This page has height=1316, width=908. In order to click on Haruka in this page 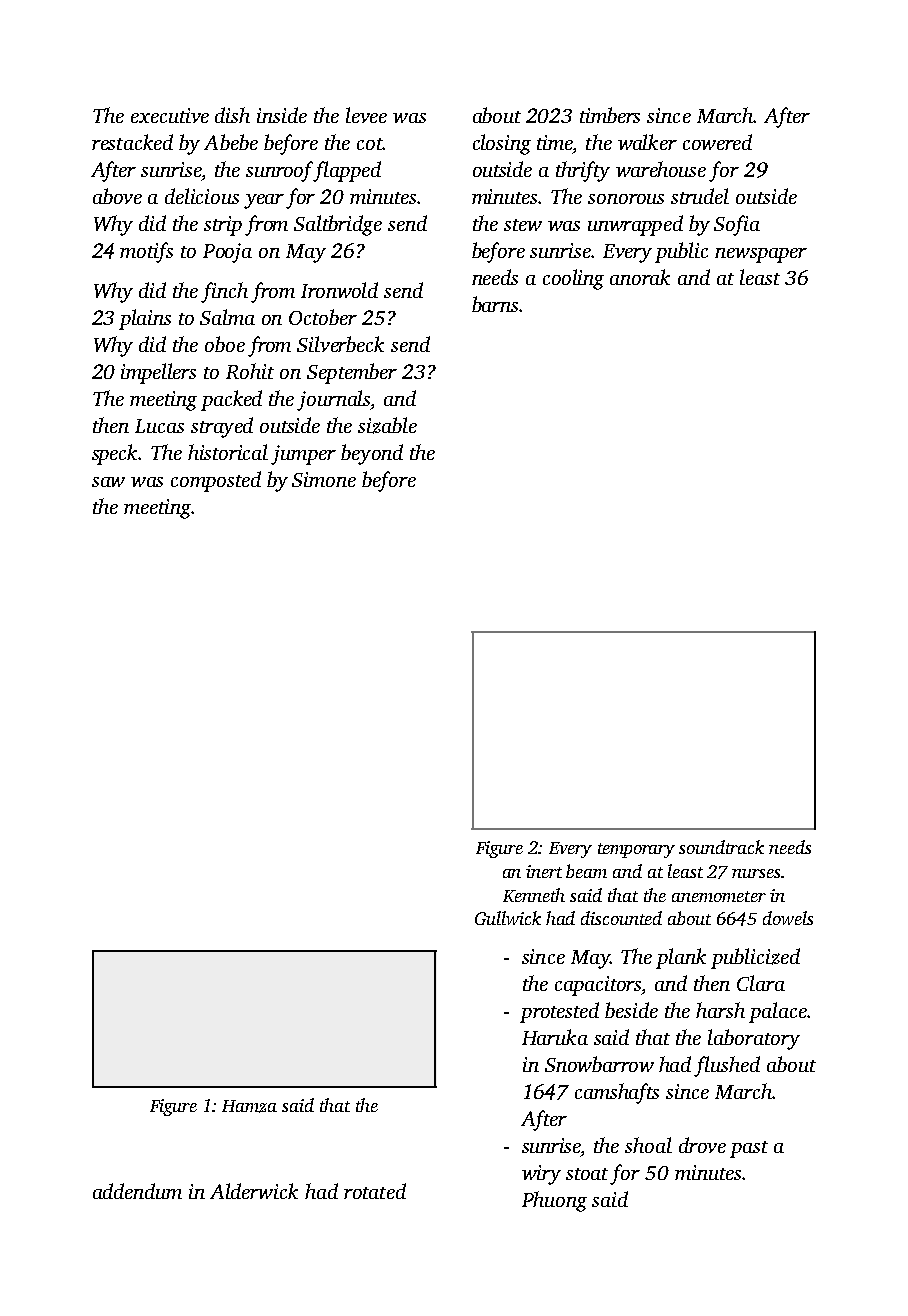, I will do `click(555, 1037)`.
